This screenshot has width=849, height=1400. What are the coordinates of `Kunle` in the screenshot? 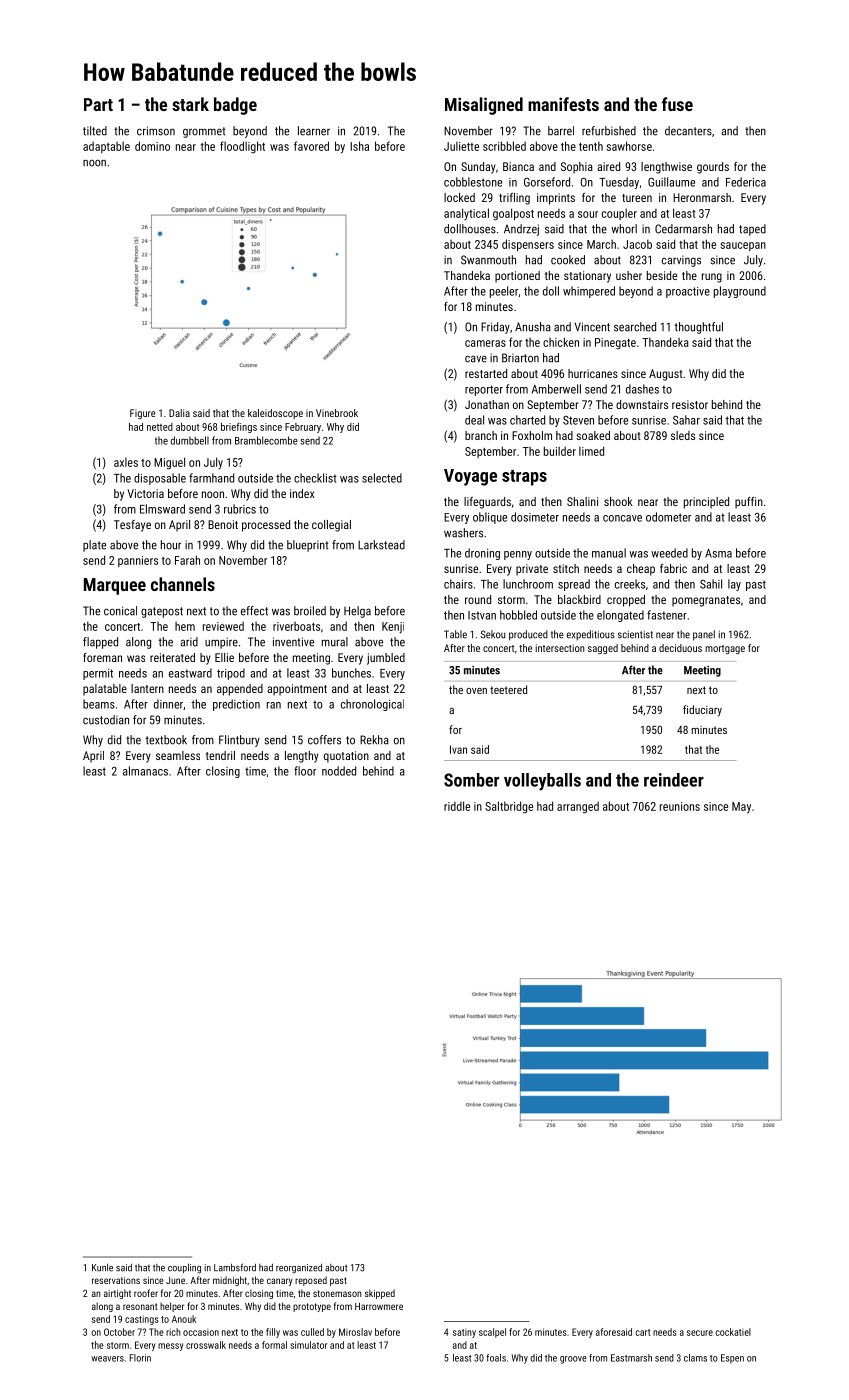 It's located at (102, 1268).
